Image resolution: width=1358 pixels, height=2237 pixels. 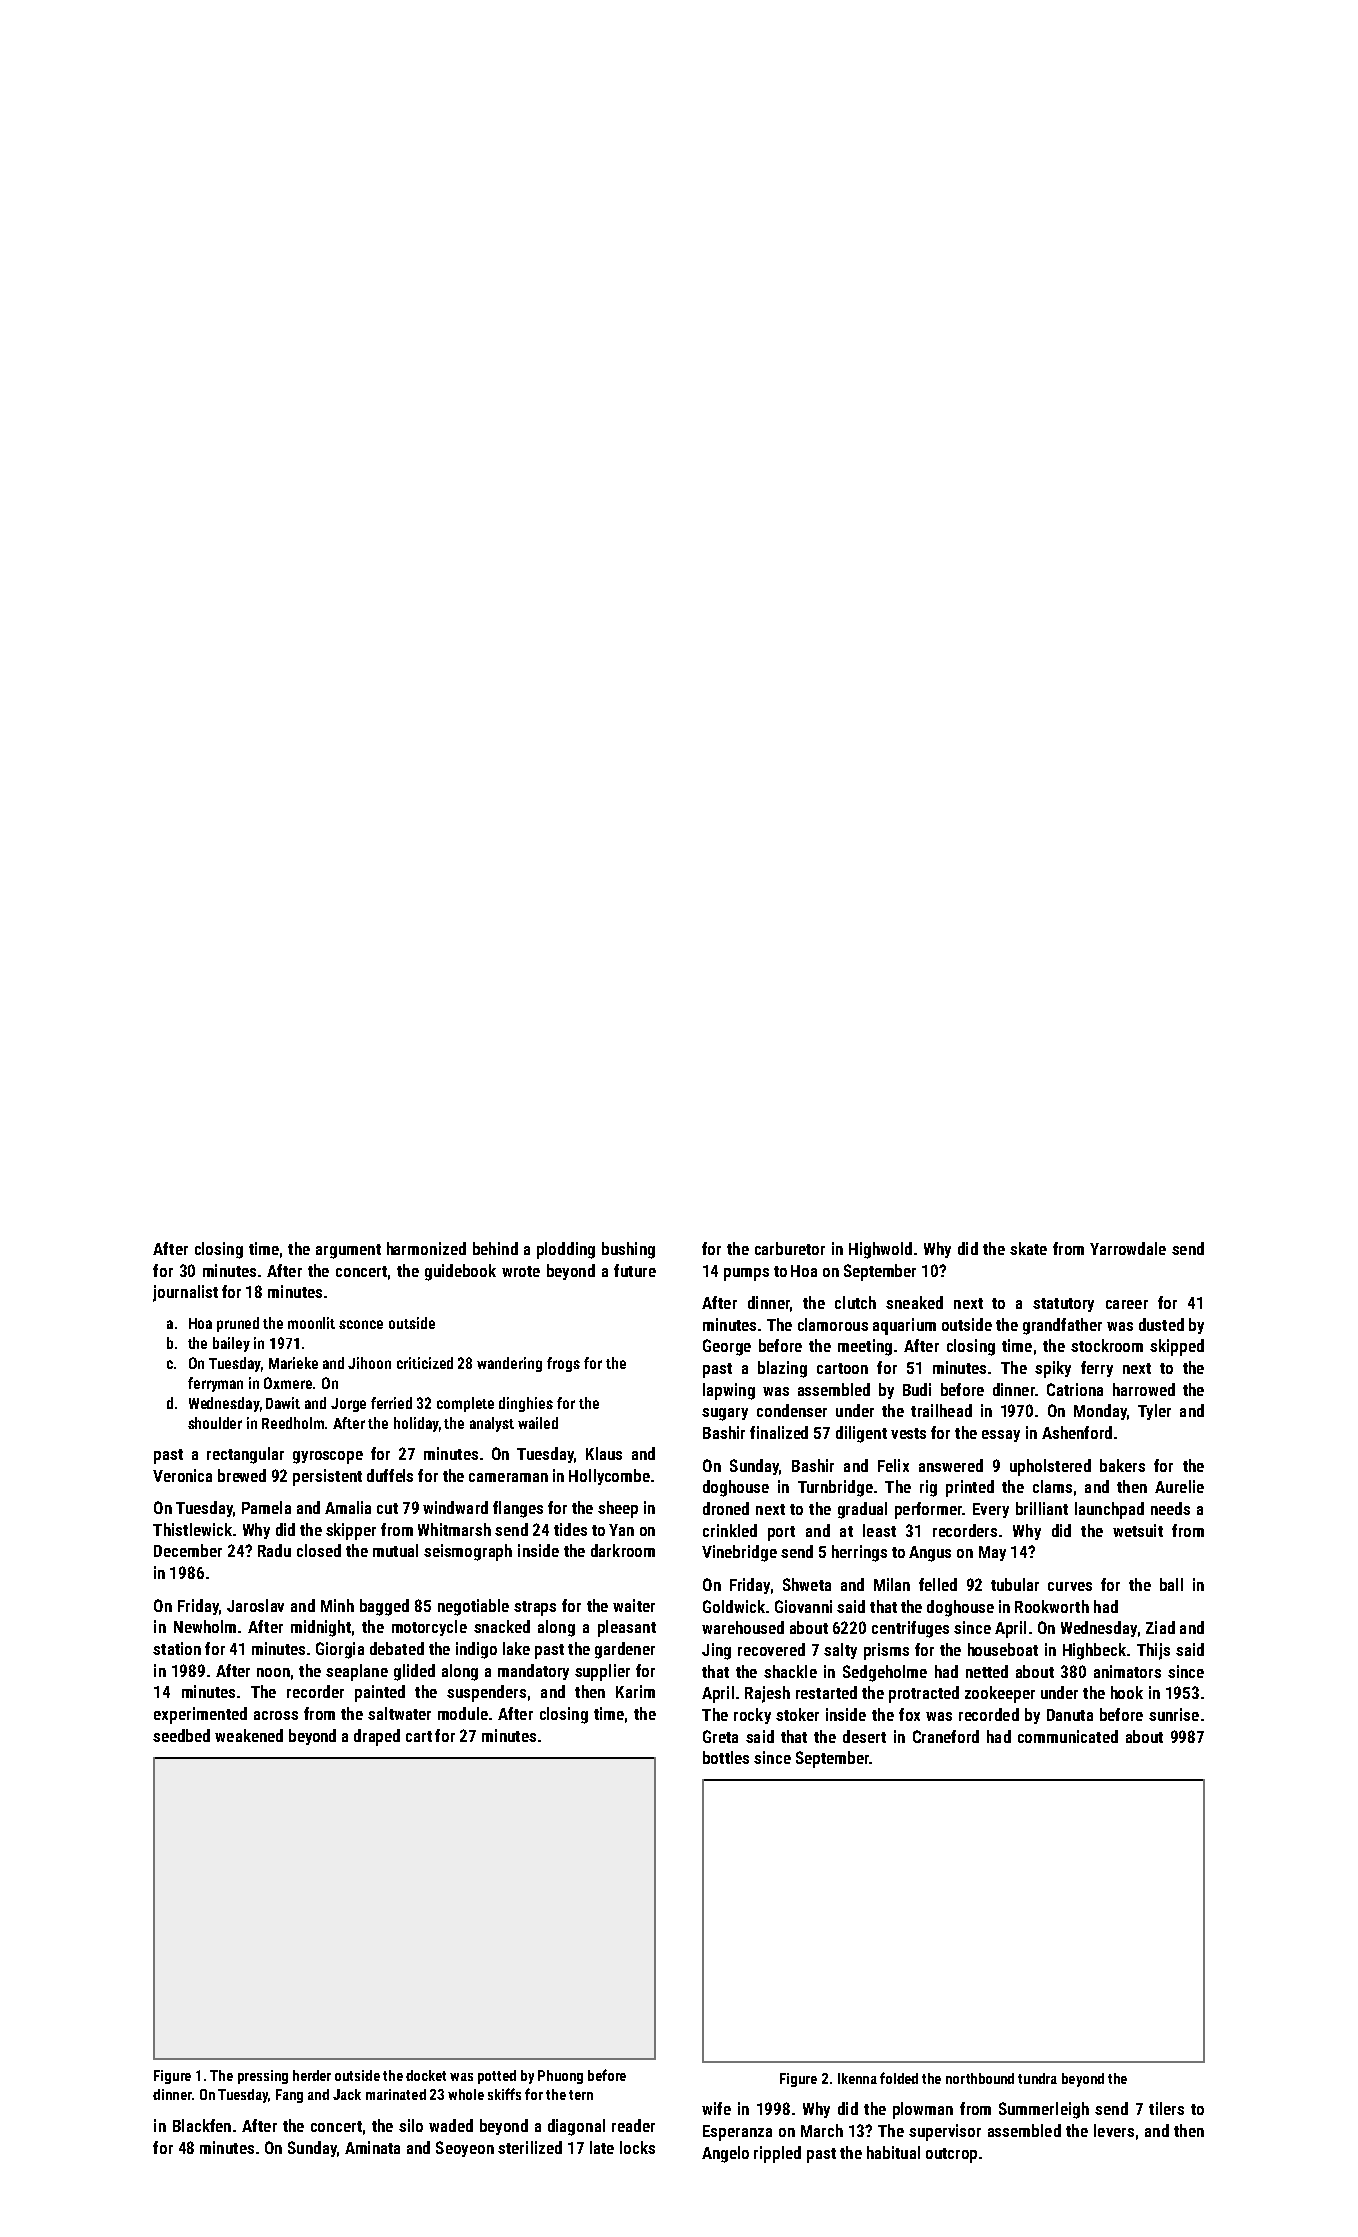 What do you see at coordinates (1128, 1248) in the image?
I see `Yarrowdale` at bounding box center [1128, 1248].
